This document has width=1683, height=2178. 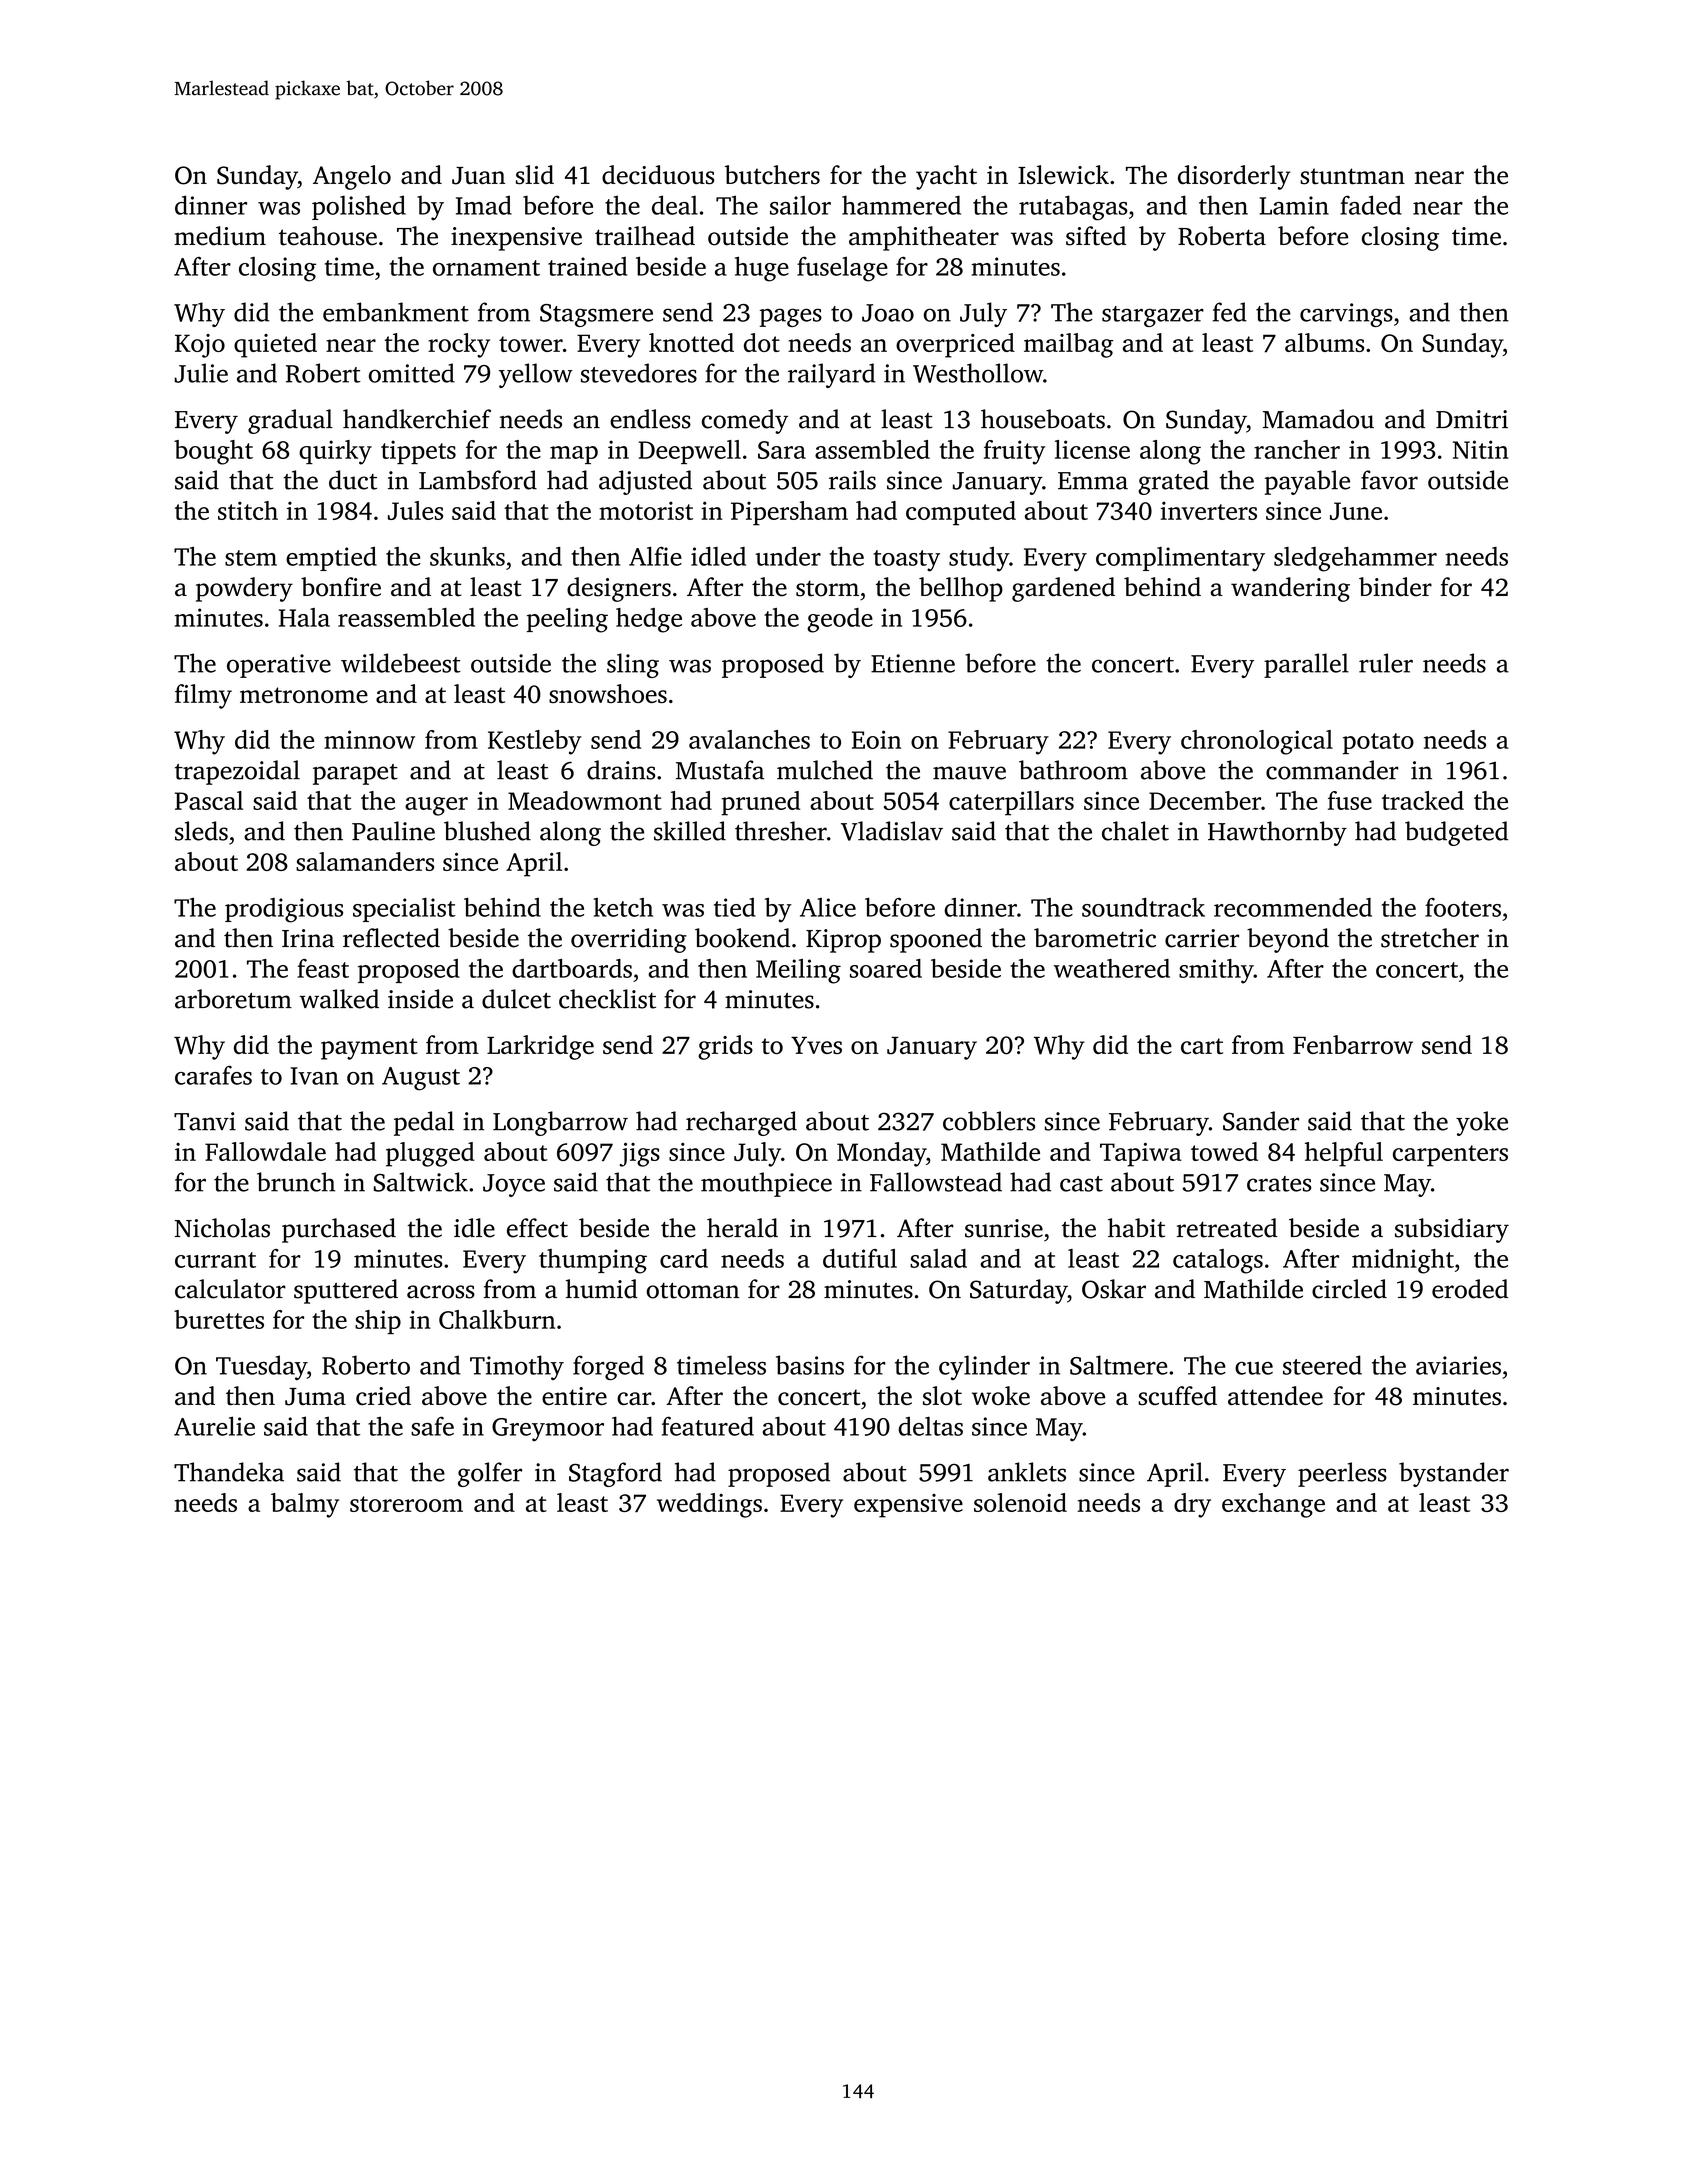 I want to click on salad, so click(x=938, y=1258).
